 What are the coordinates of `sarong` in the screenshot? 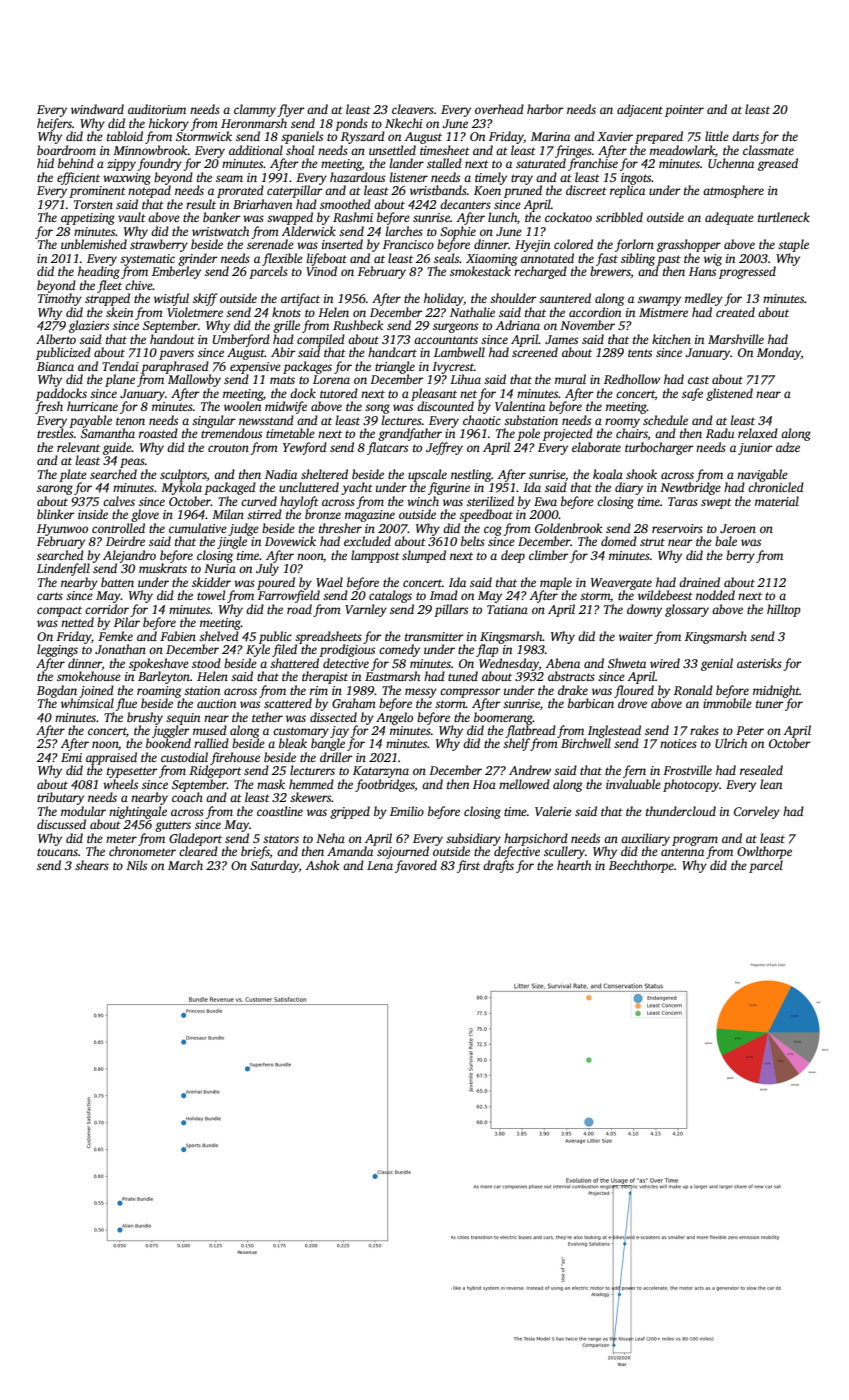 It's located at (55, 490).
